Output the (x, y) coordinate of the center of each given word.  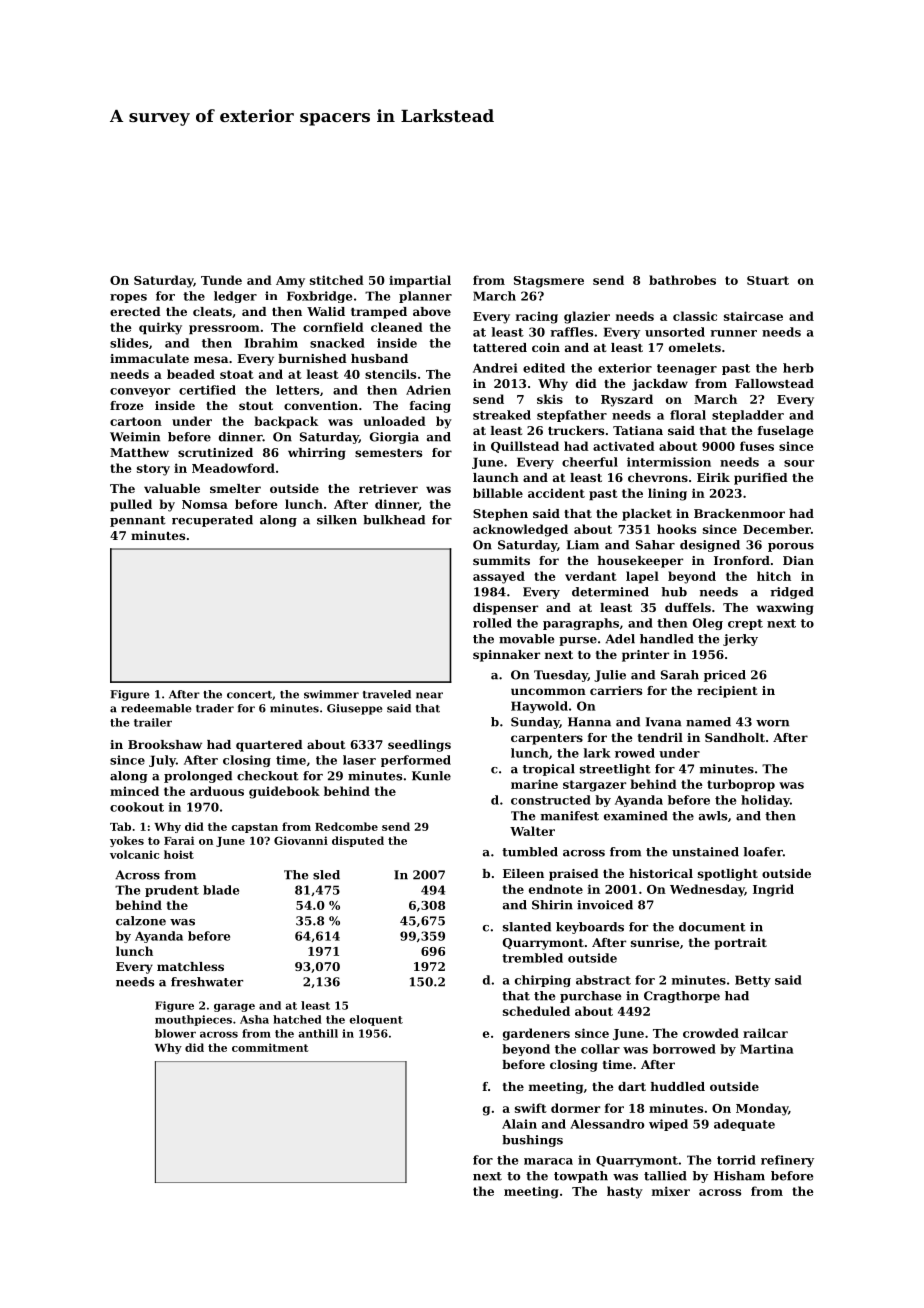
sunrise (655, 942)
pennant (138, 521)
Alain (519, 1124)
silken (337, 520)
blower (175, 1033)
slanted (527, 927)
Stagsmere (549, 282)
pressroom (224, 330)
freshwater (207, 982)
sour (799, 463)
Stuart (768, 280)
